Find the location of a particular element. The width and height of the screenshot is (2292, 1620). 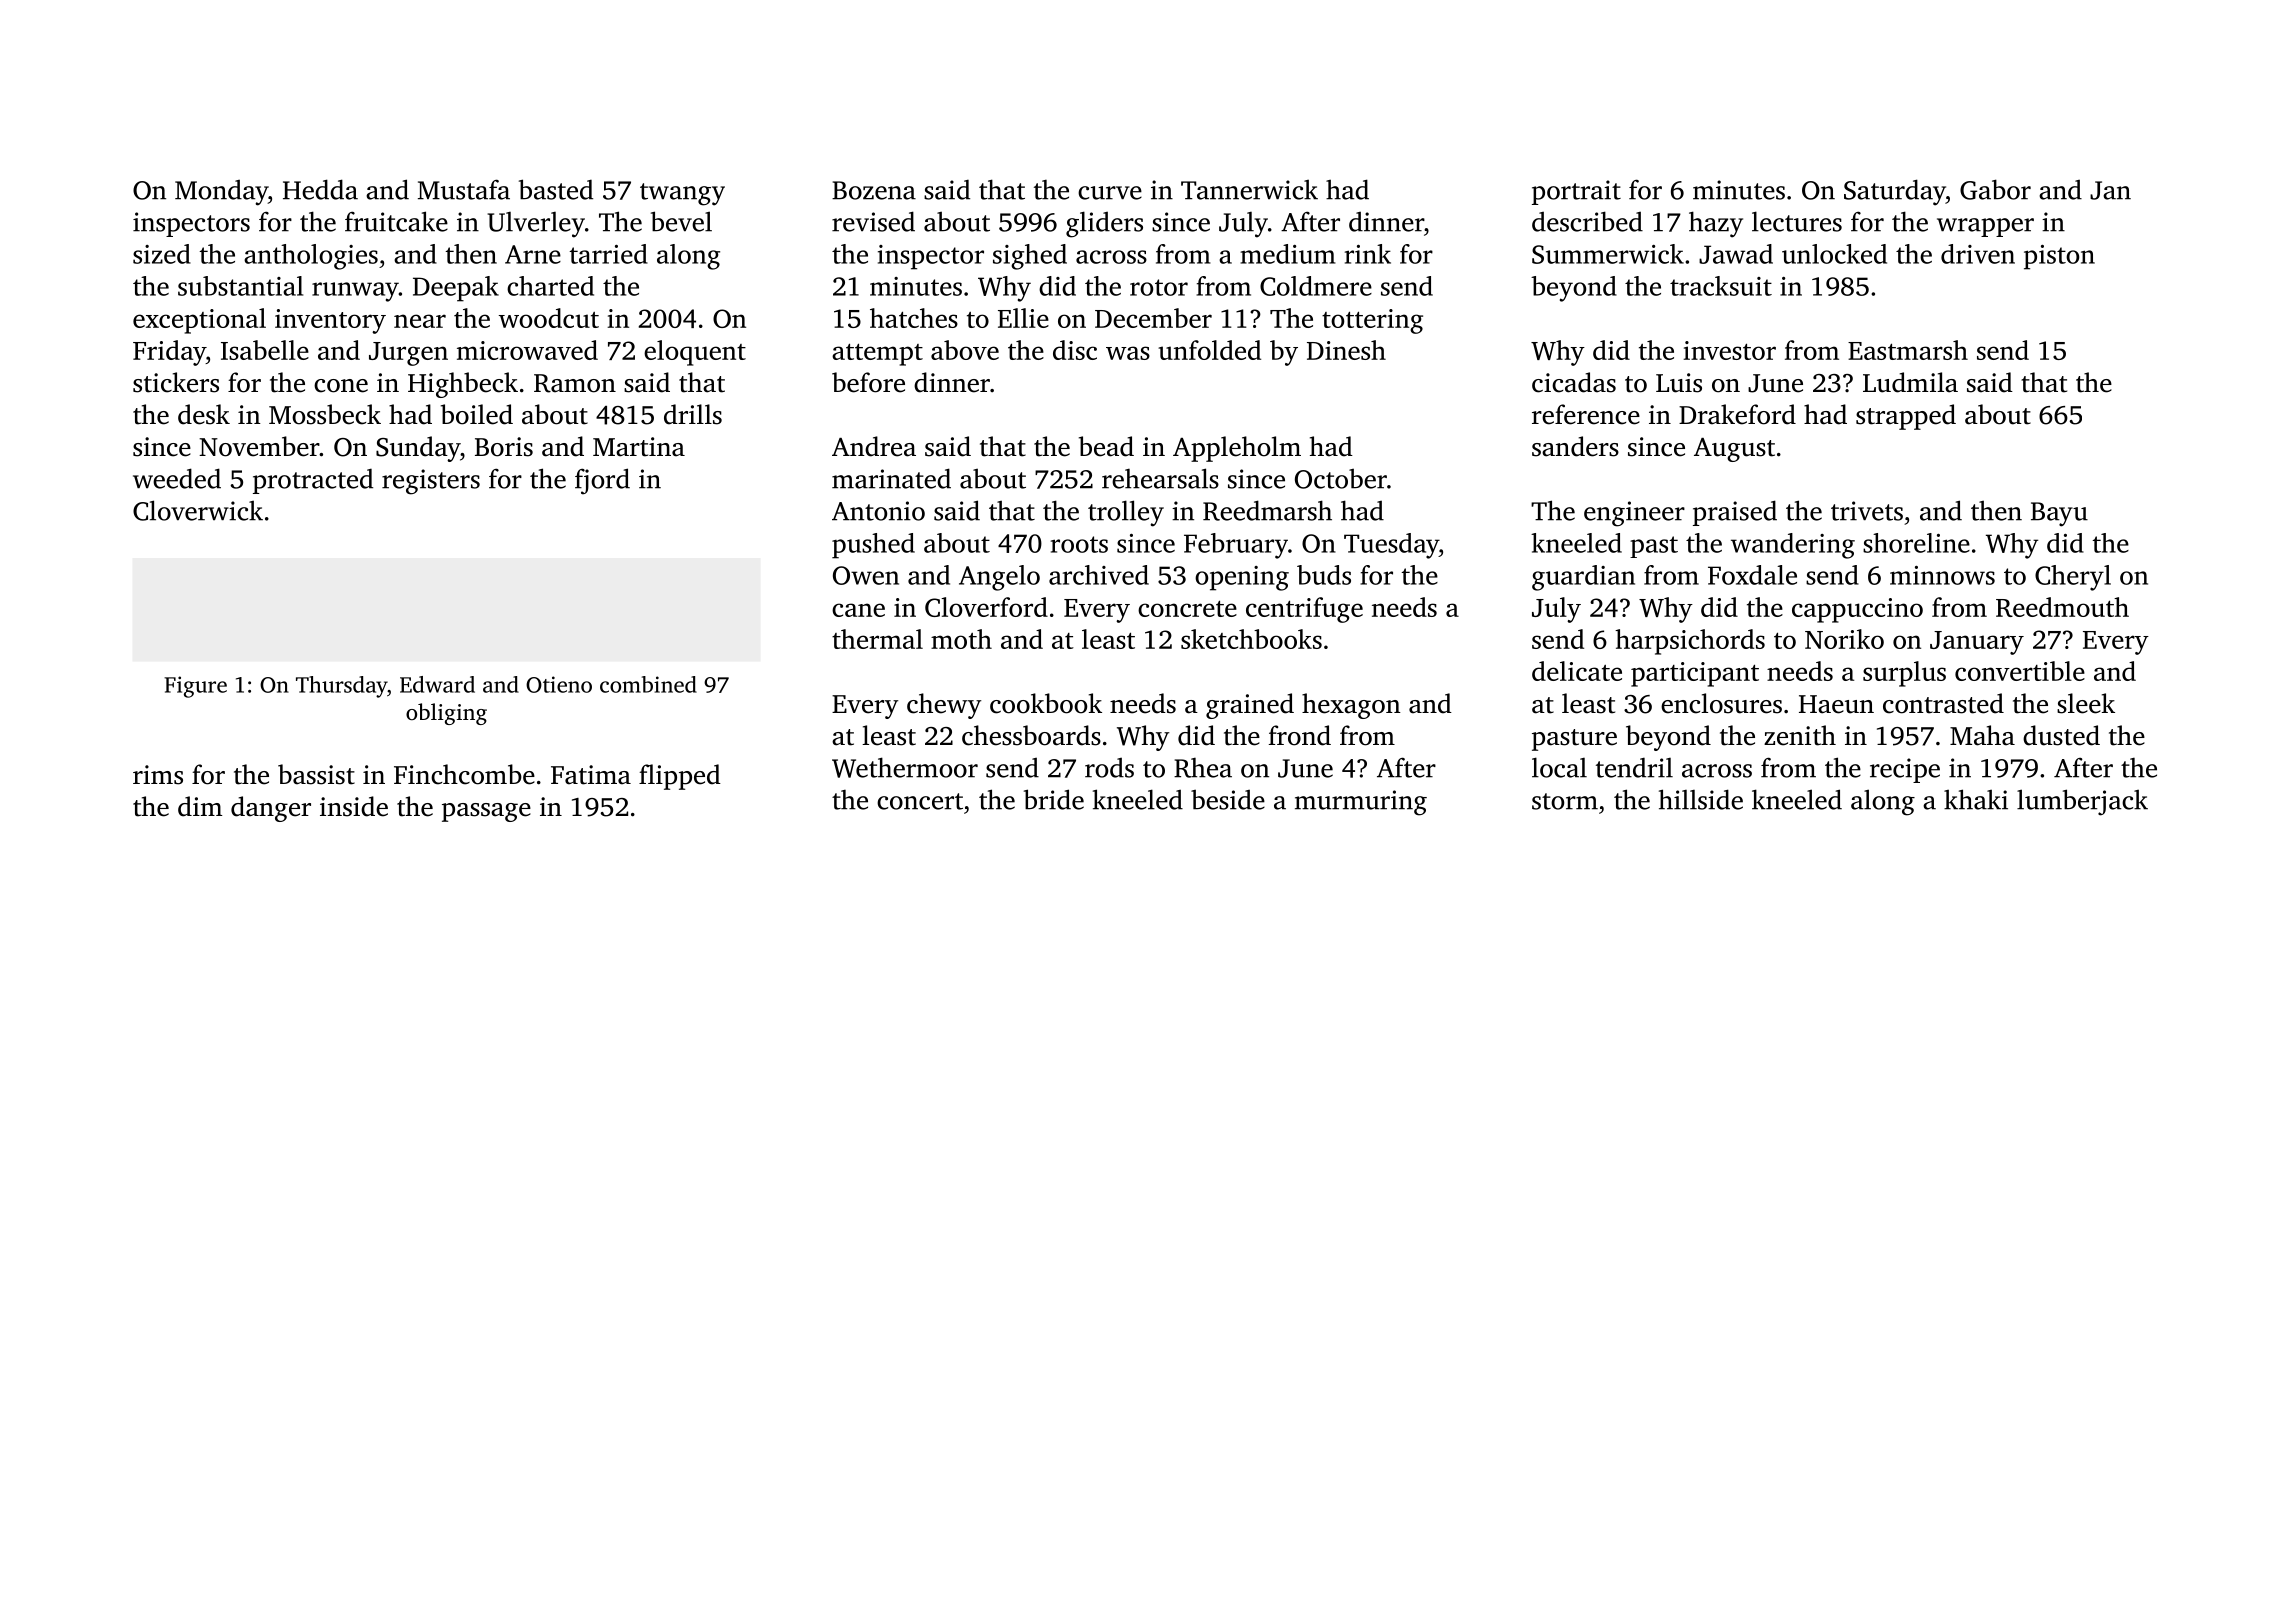

above is located at coordinates (965, 350).
